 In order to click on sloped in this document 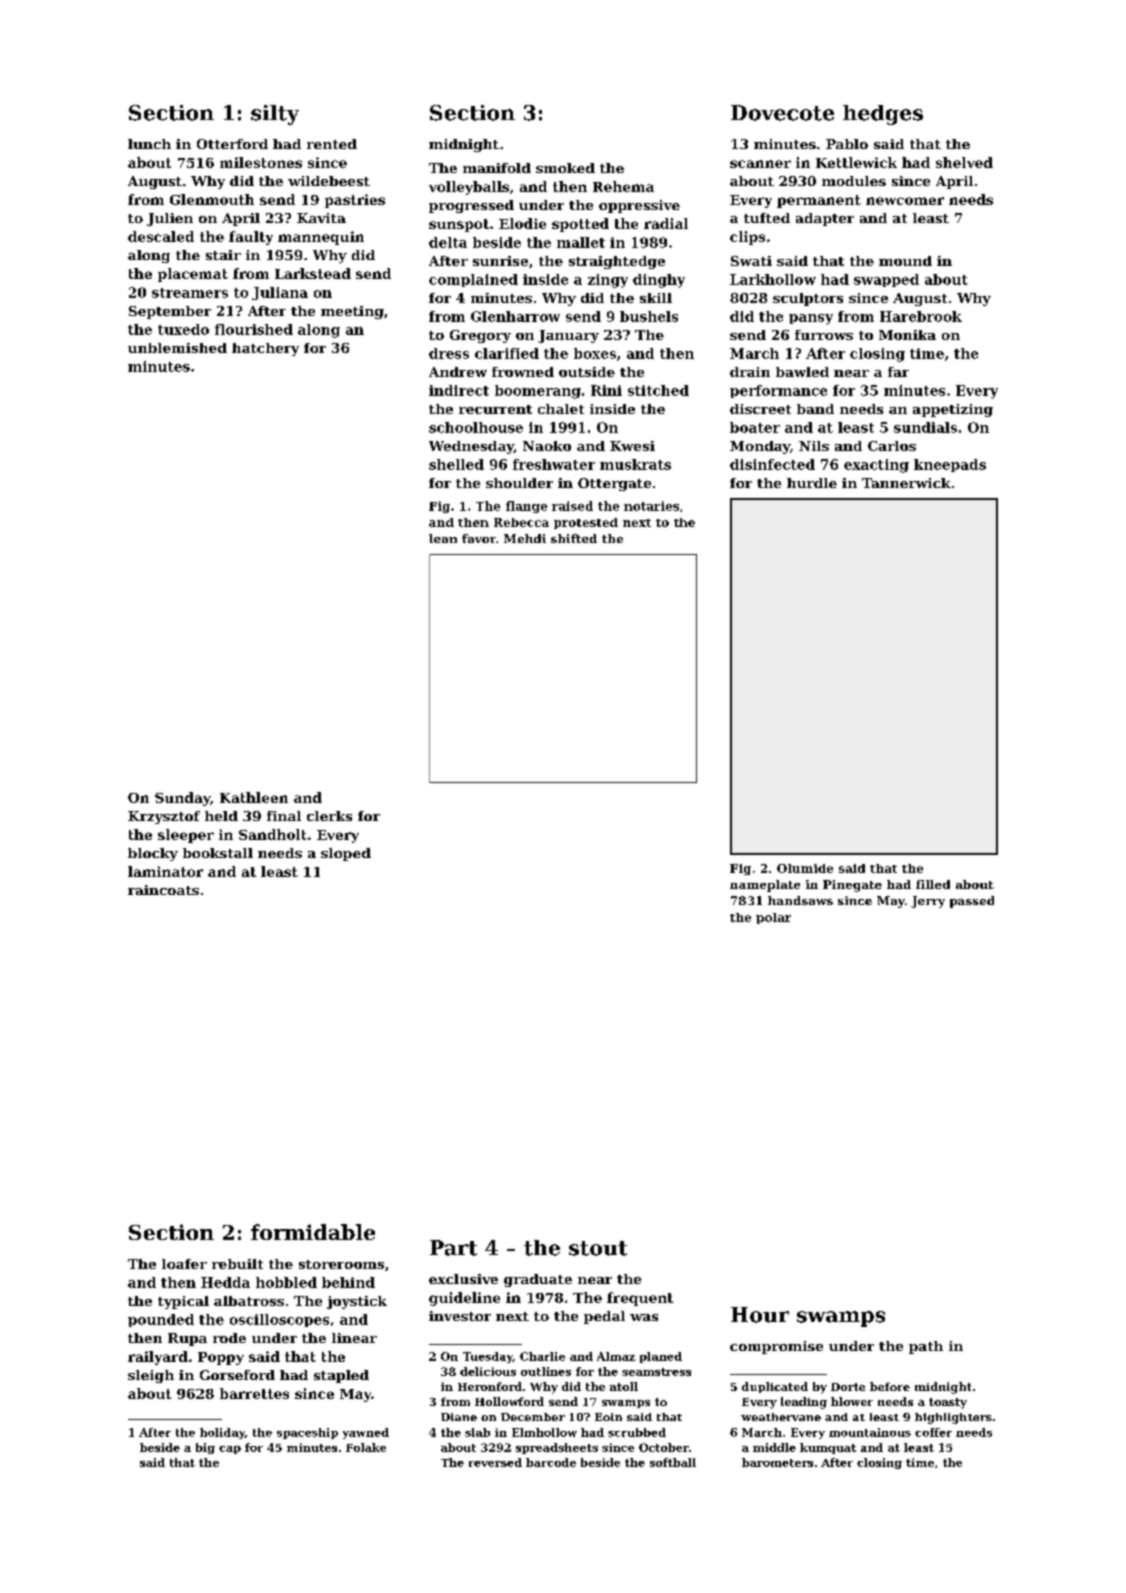, I will do `click(346, 854)`.
